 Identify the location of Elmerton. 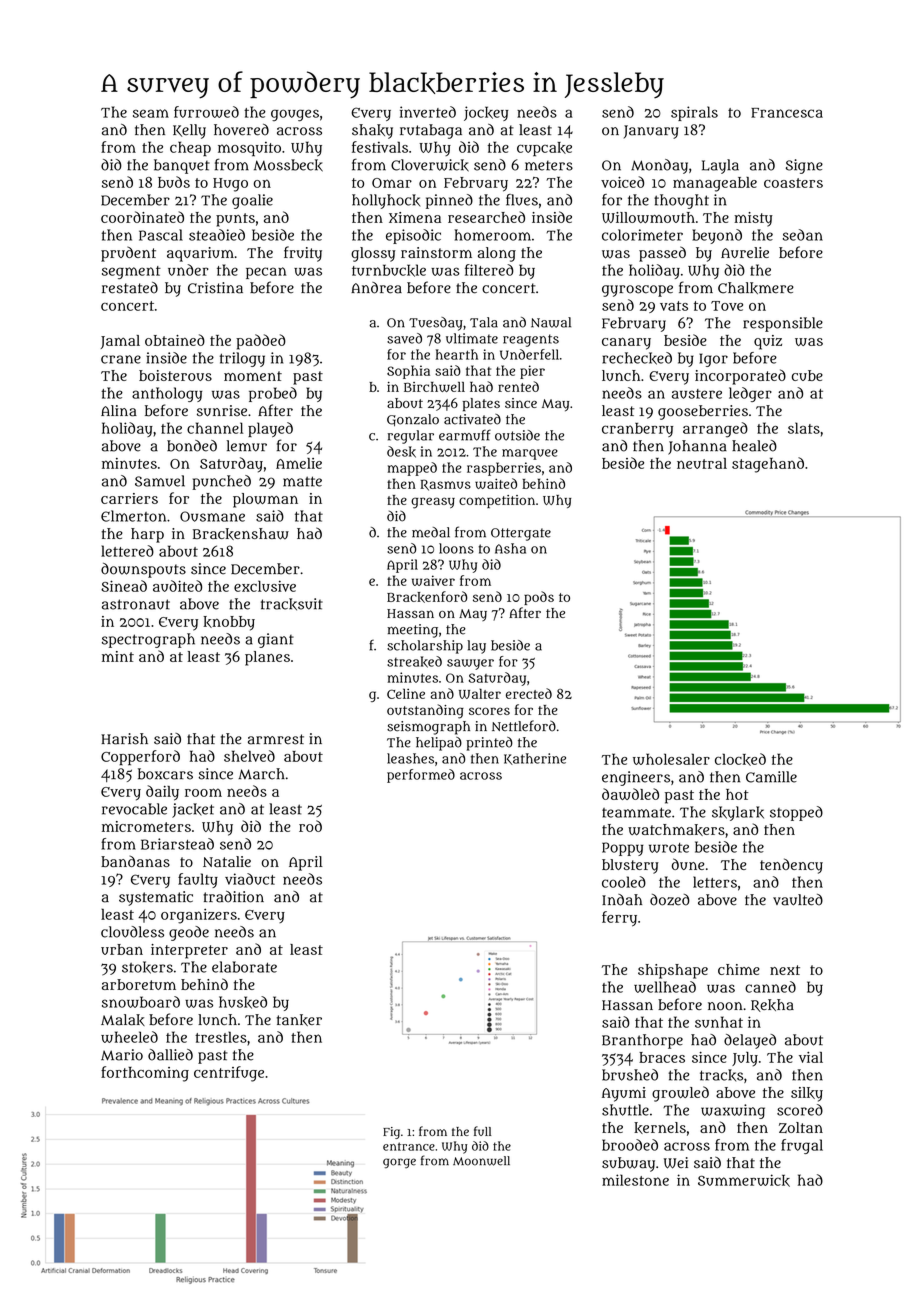
(133, 516).
